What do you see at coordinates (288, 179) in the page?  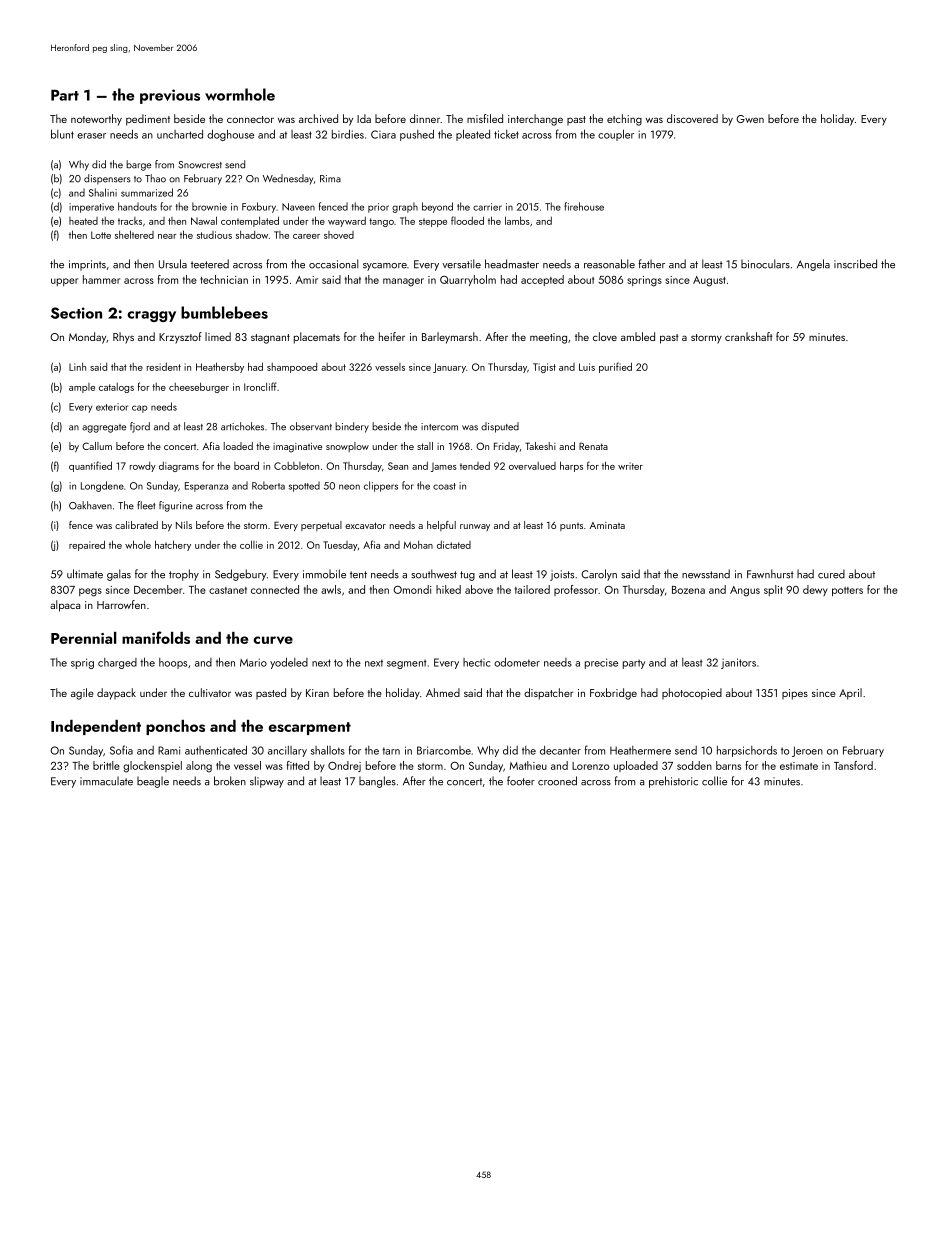 I see `Wednesday` at bounding box center [288, 179].
